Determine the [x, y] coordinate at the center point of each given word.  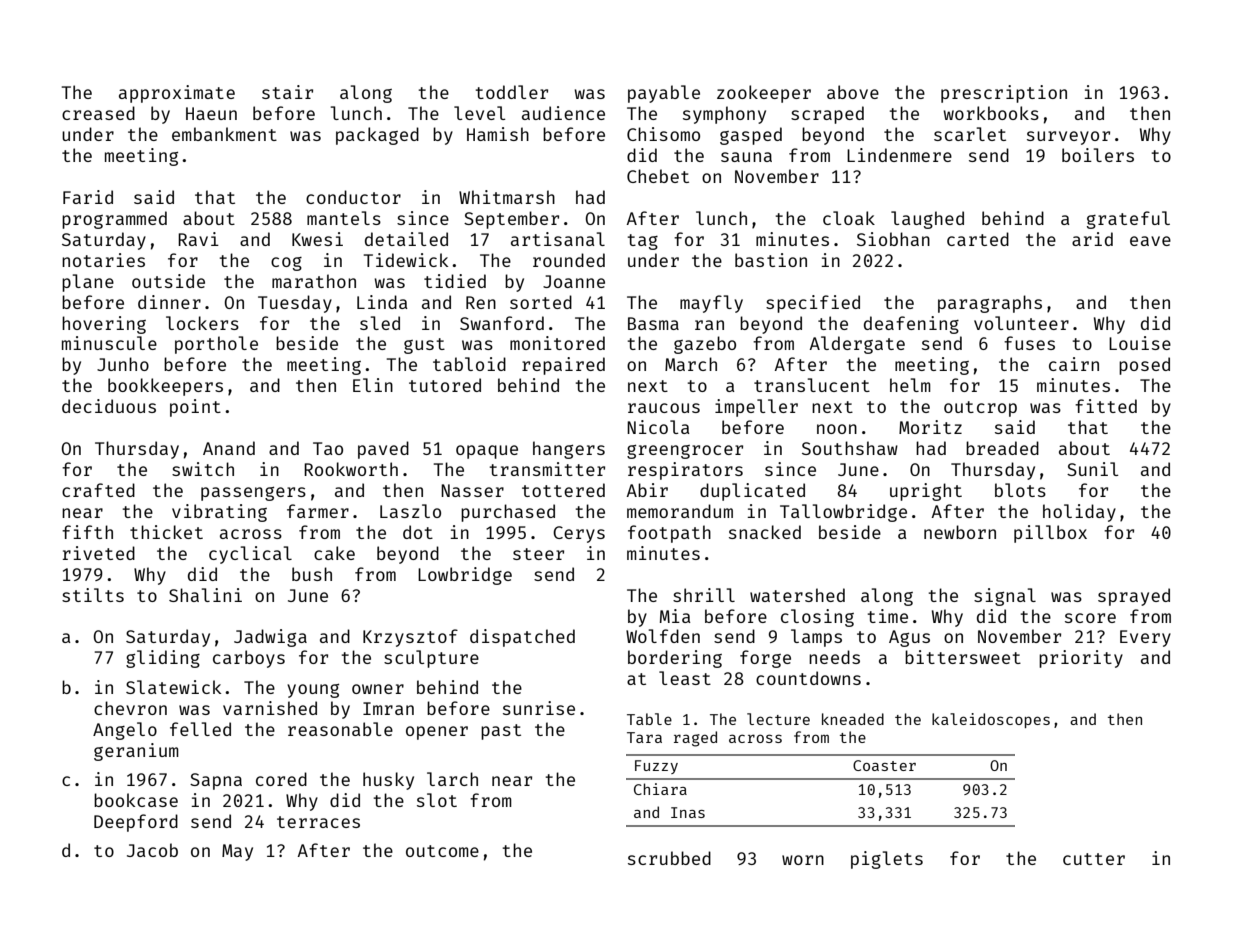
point [195, 408]
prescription [1004, 94]
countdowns [808, 678]
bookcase [136, 800]
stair [287, 92]
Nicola [658, 427]
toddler [512, 92]
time [888, 616]
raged [695, 739]
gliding [163, 659]
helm [910, 385]
